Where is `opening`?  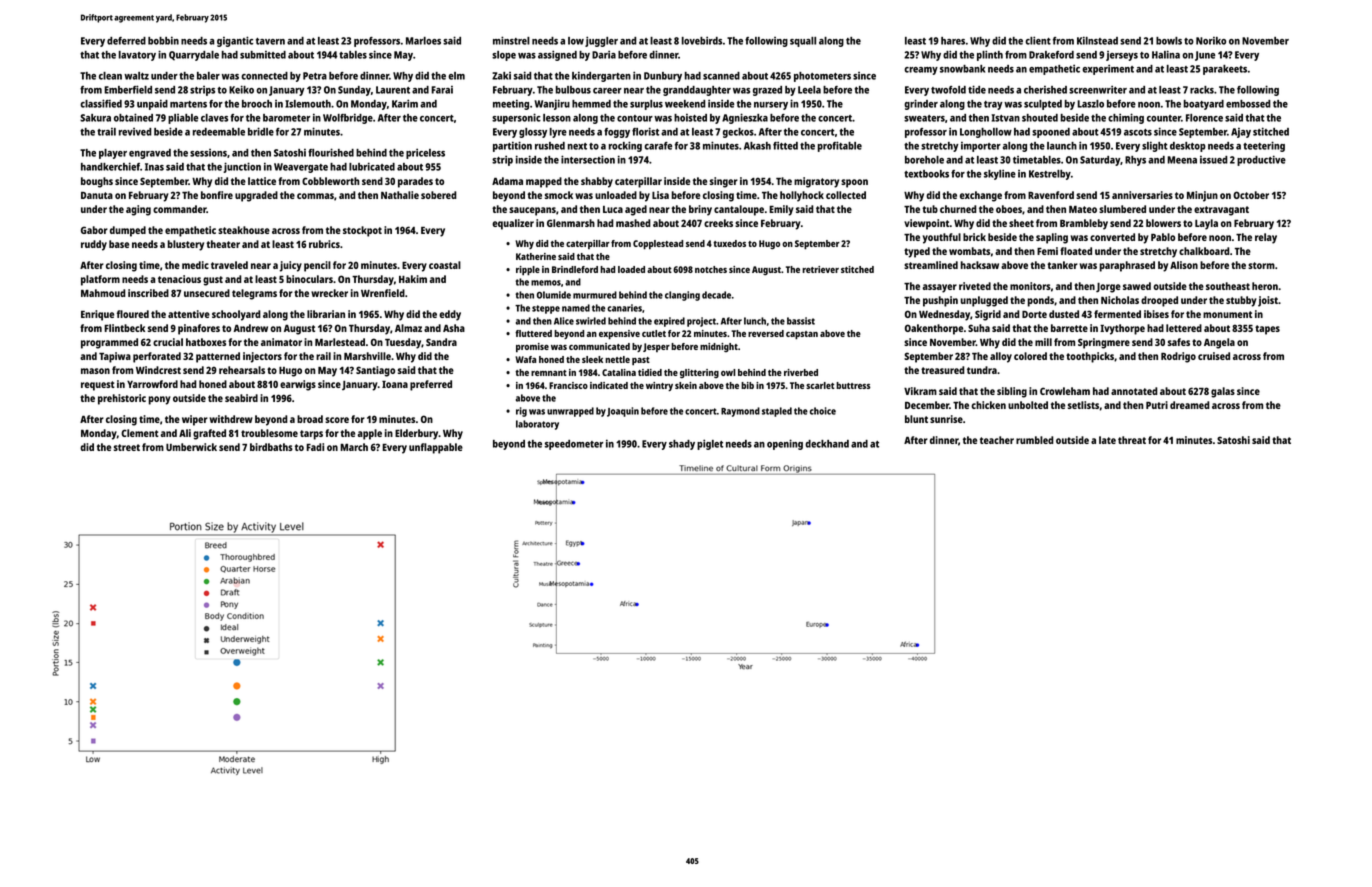
opening is located at coordinates (785, 444).
